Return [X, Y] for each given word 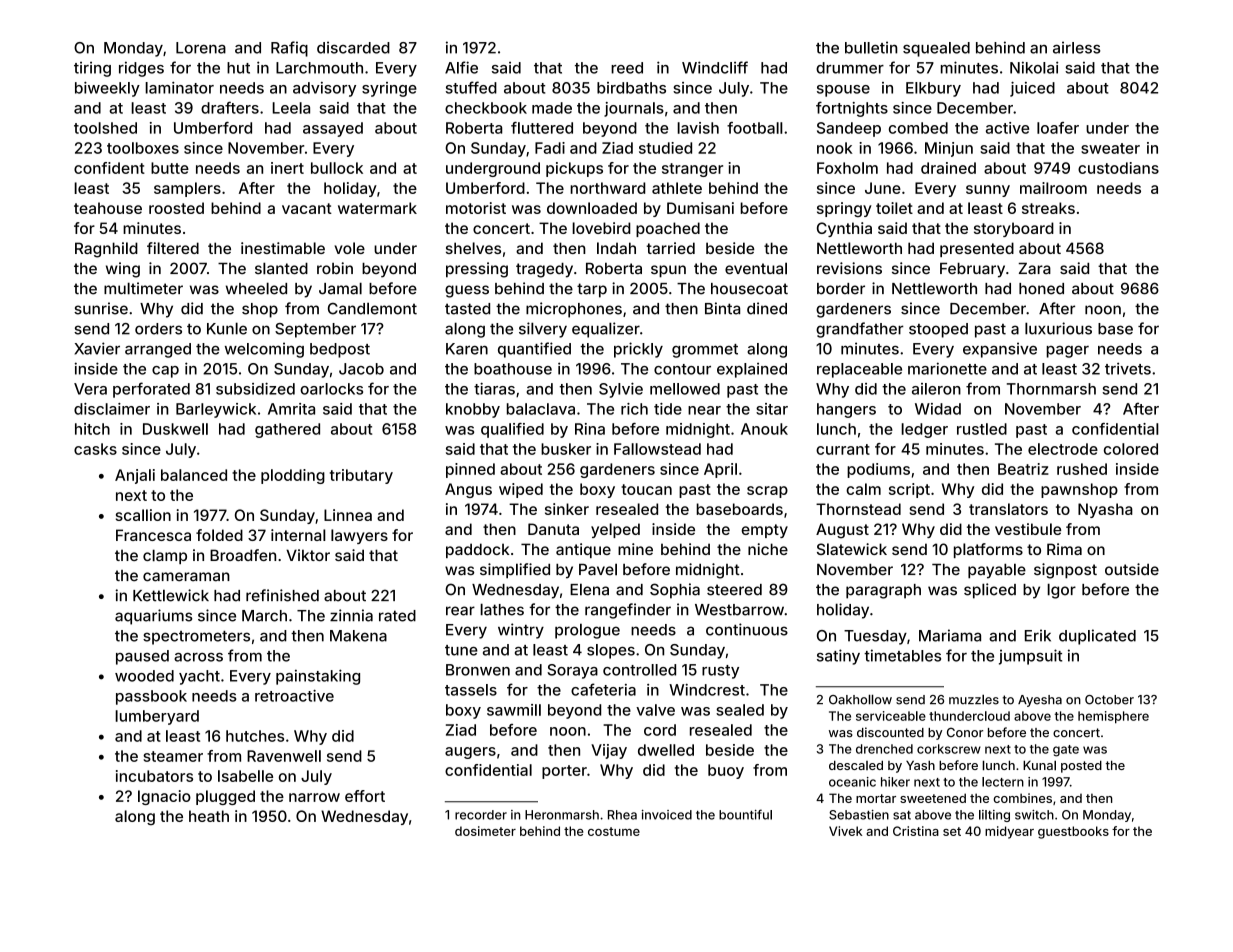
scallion [143, 515]
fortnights [852, 109]
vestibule [1028, 529]
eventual [756, 268]
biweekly [107, 89]
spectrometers [196, 638]
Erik [1038, 635]
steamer [173, 756]
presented [977, 249]
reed [627, 68]
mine [635, 549]
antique [583, 550]
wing [123, 270]
